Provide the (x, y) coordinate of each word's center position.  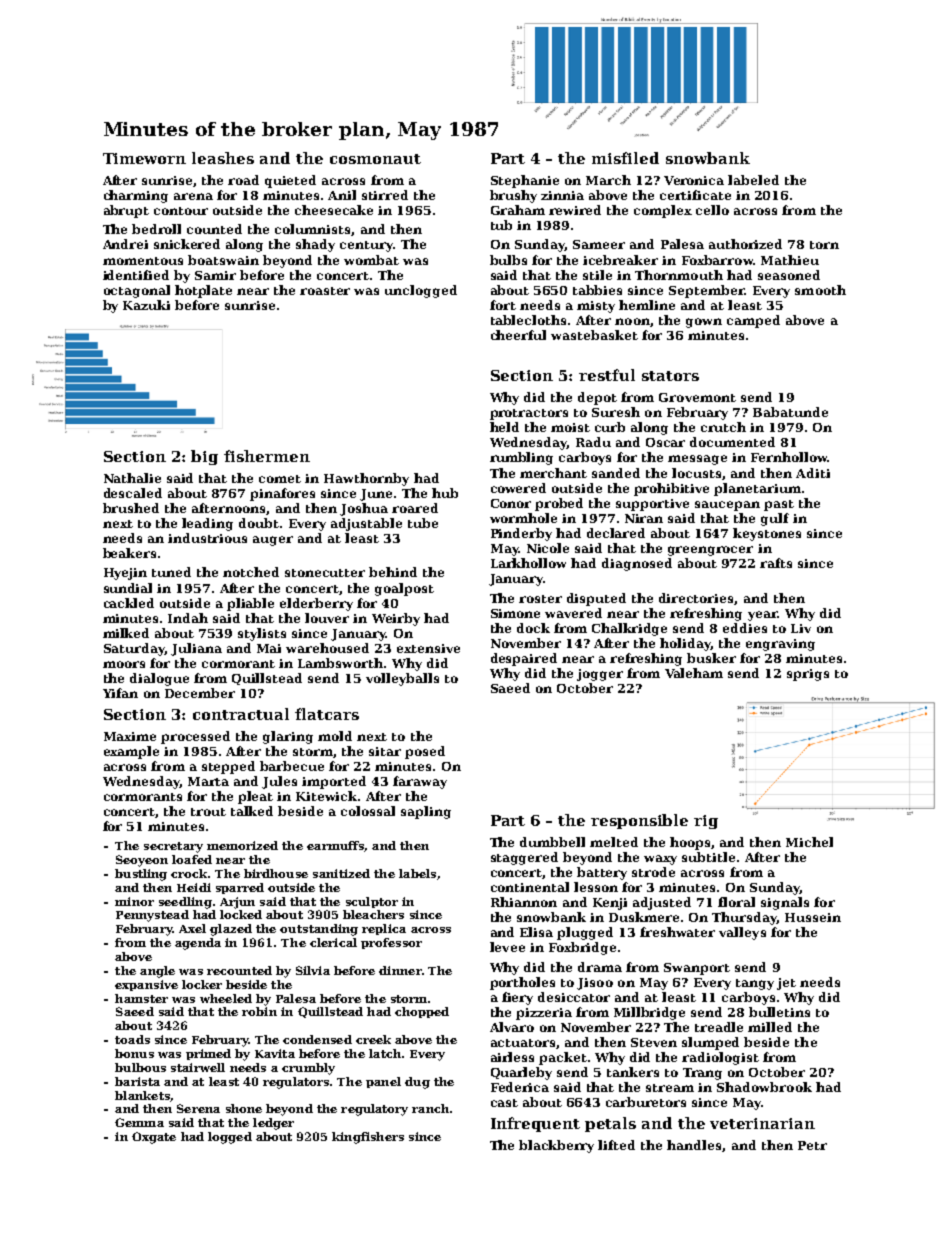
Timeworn (144, 158)
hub (445, 493)
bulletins (779, 1012)
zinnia (562, 195)
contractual (241, 714)
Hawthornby (366, 479)
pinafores (282, 494)
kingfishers (368, 1138)
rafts (776, 563)
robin (259, 1011)
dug (417, 1083)
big (204, 457)
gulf (775, 519)
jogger (600, 675)
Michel (809, 842)
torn (824, 245)
